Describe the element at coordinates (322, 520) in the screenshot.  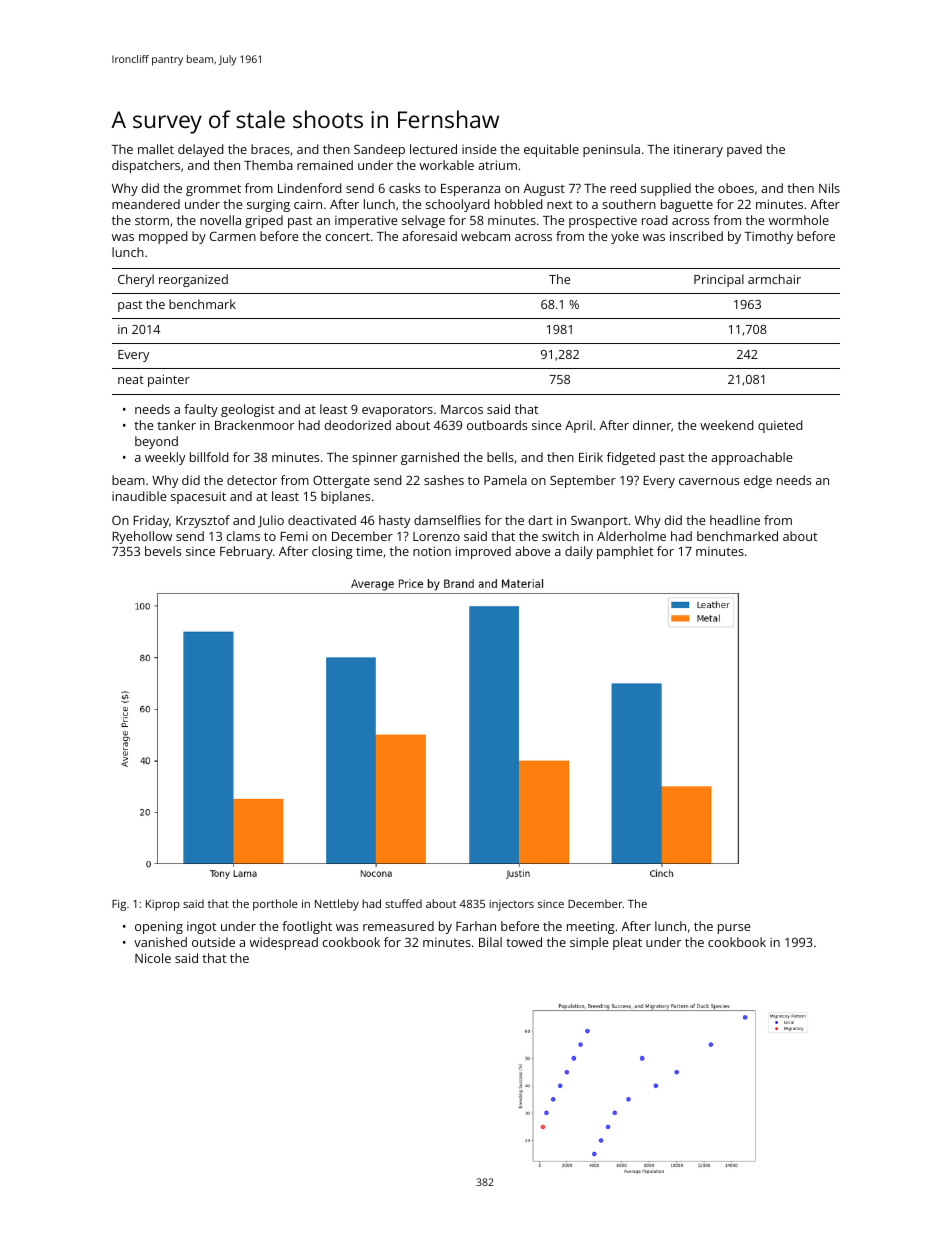
I see `deactivated` at that location.
